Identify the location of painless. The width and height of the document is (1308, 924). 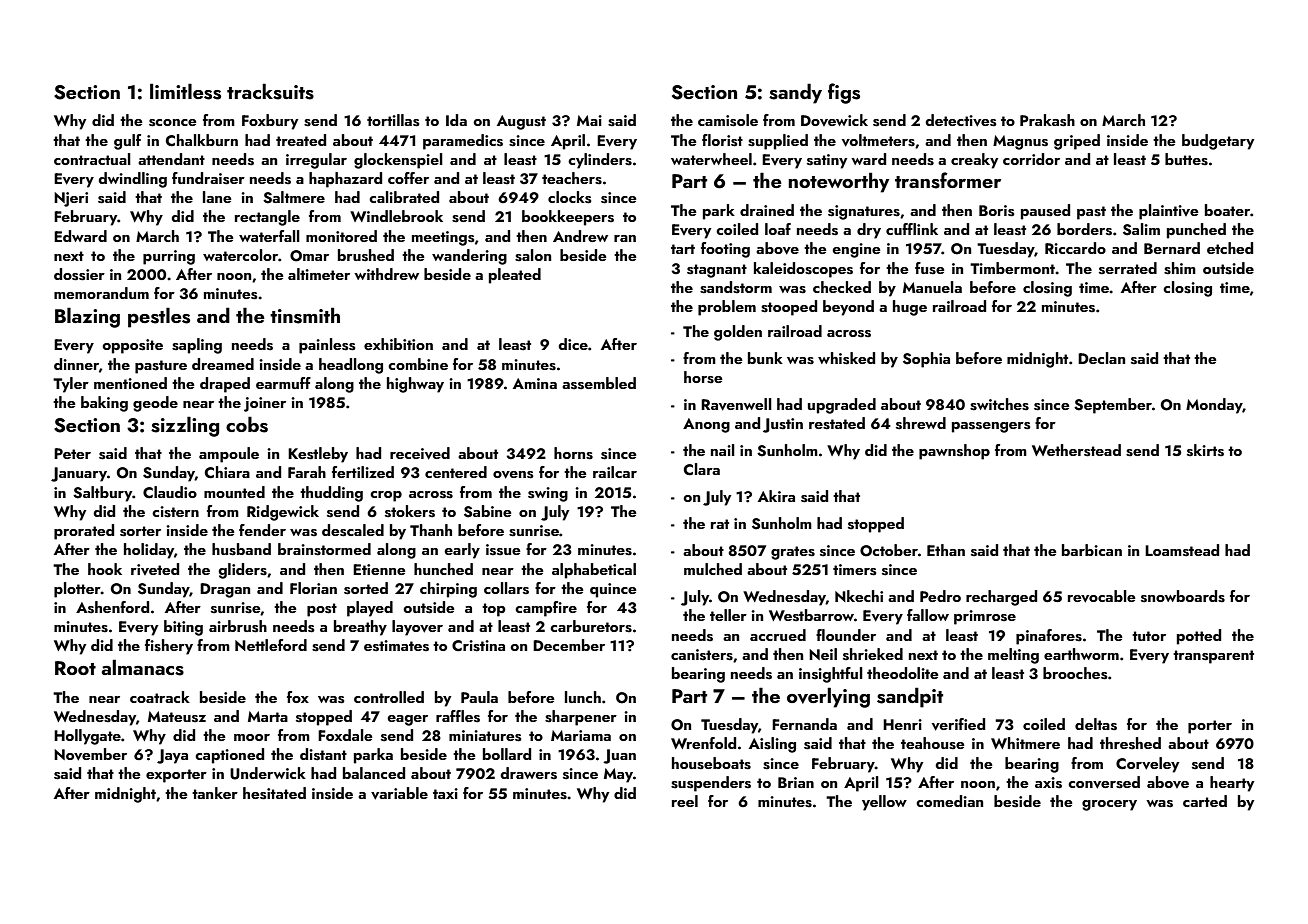
(327, 346).
